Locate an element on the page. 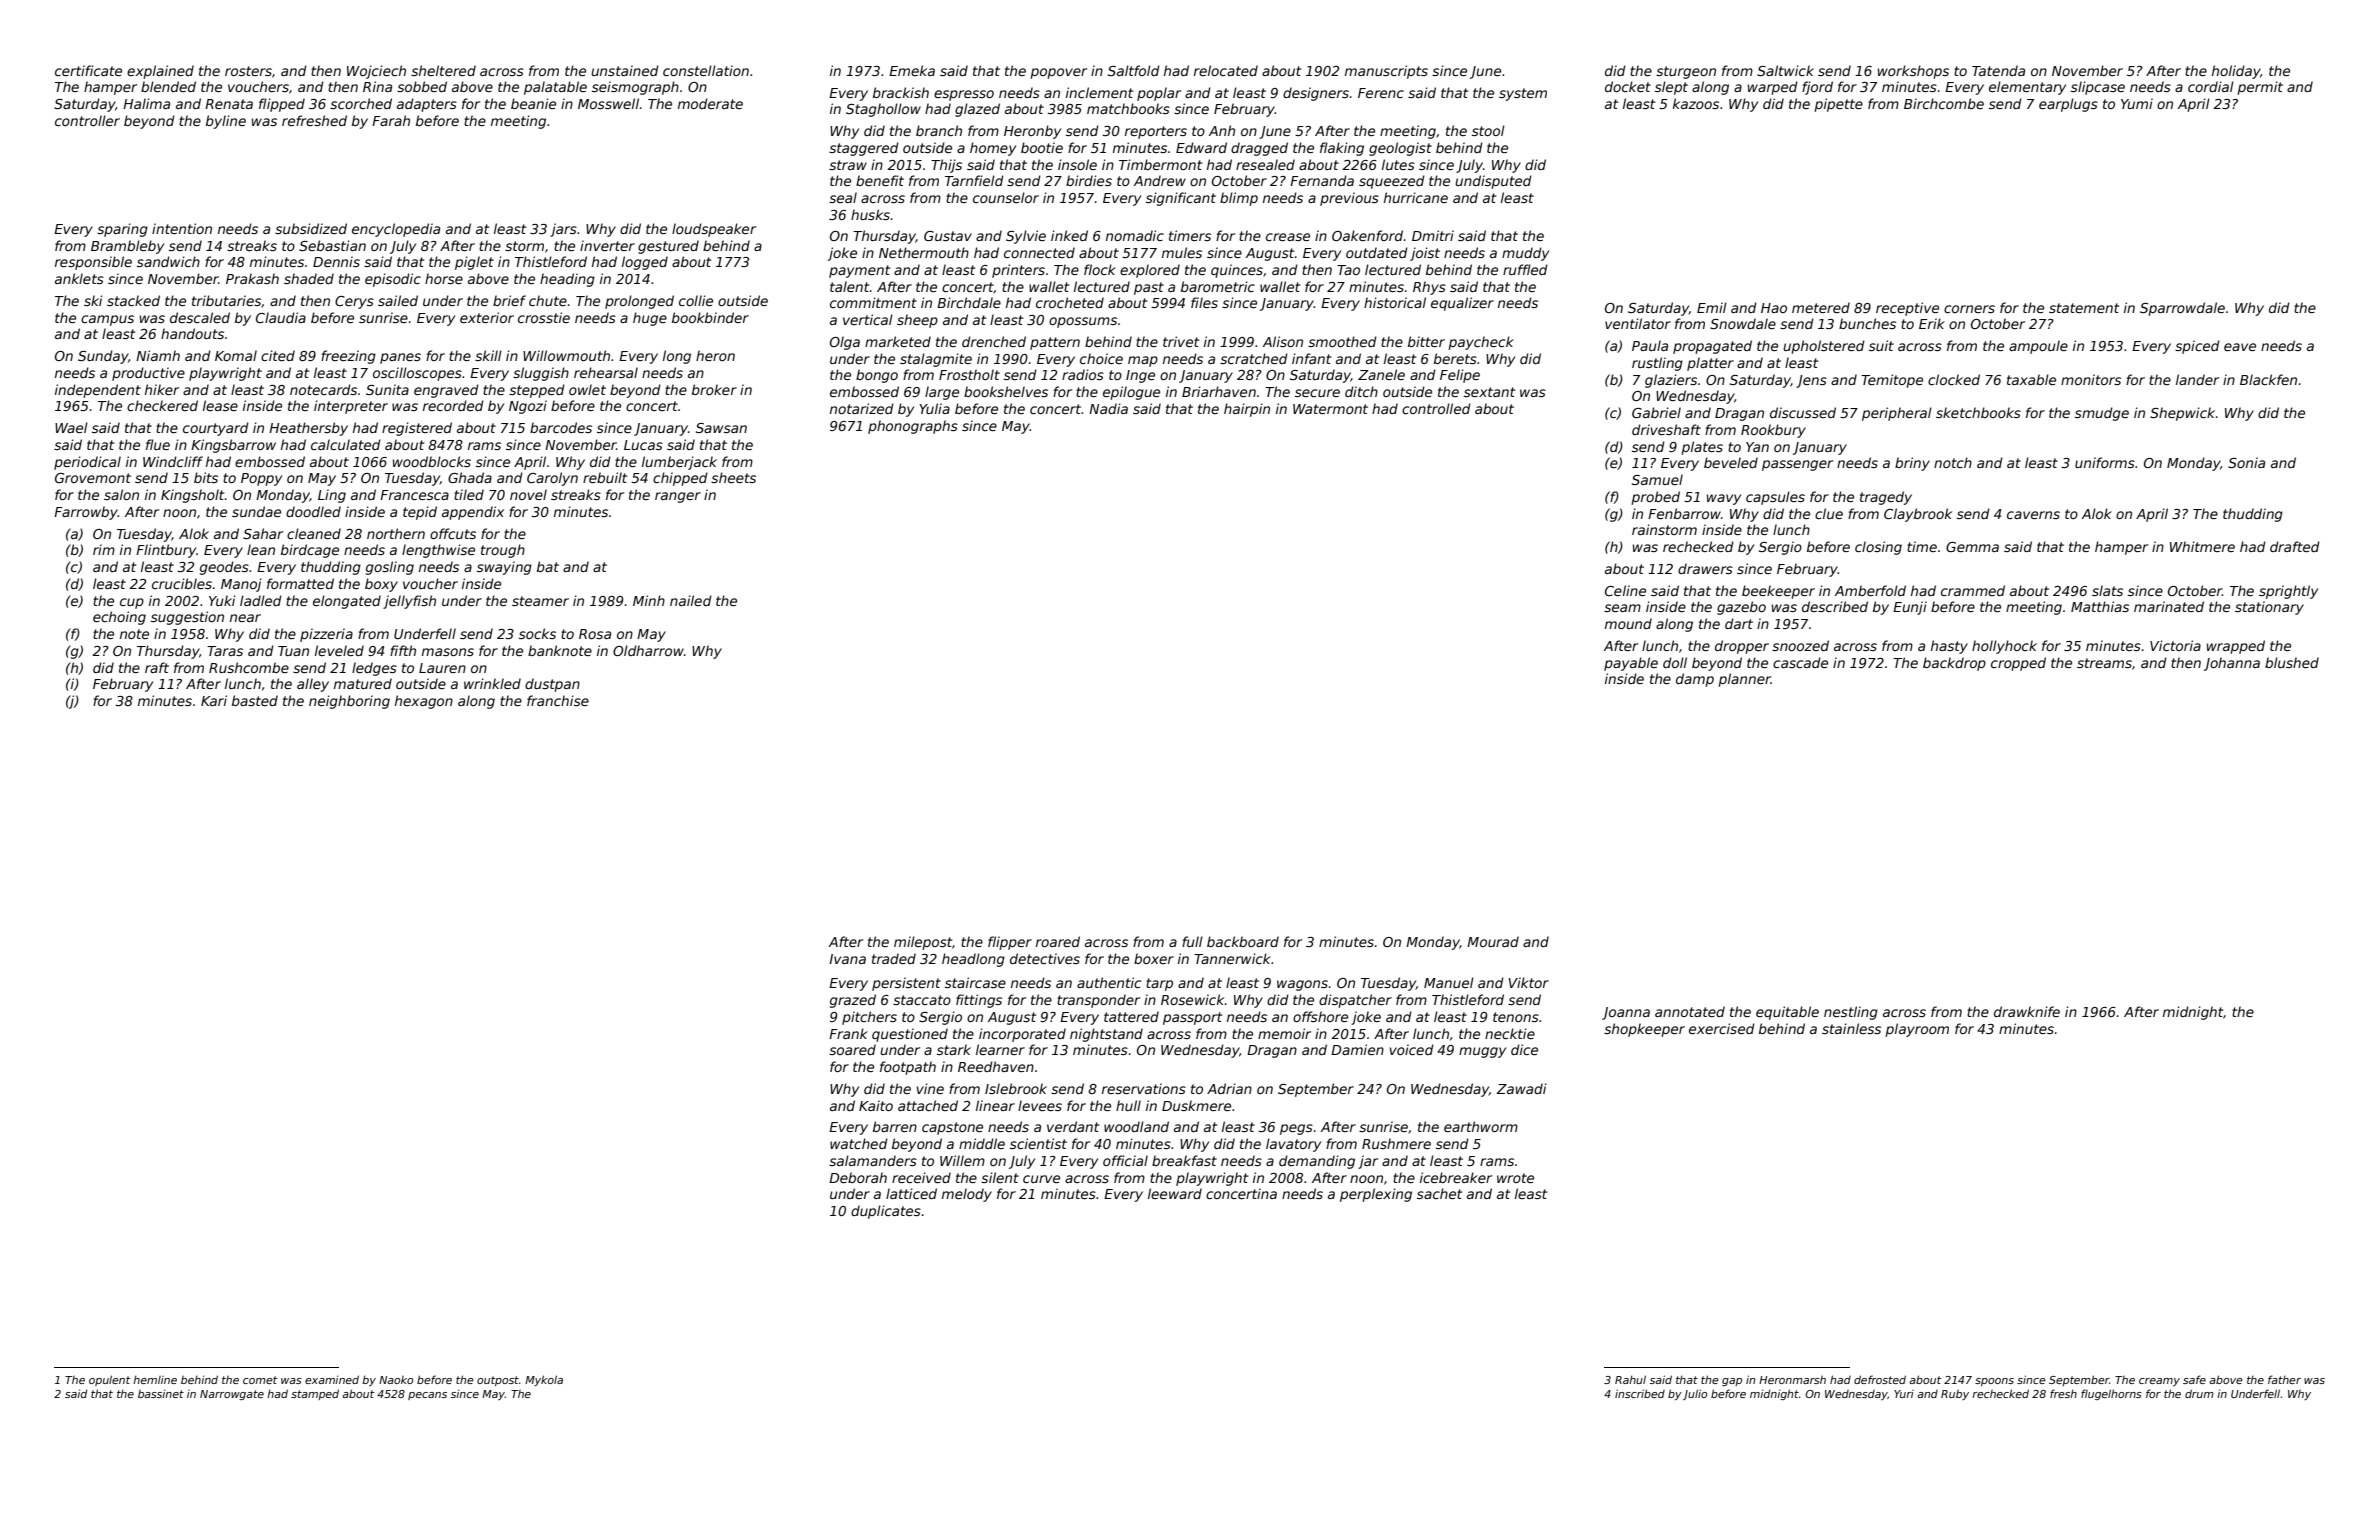  drum is located at coordinates (2199, 1393).
